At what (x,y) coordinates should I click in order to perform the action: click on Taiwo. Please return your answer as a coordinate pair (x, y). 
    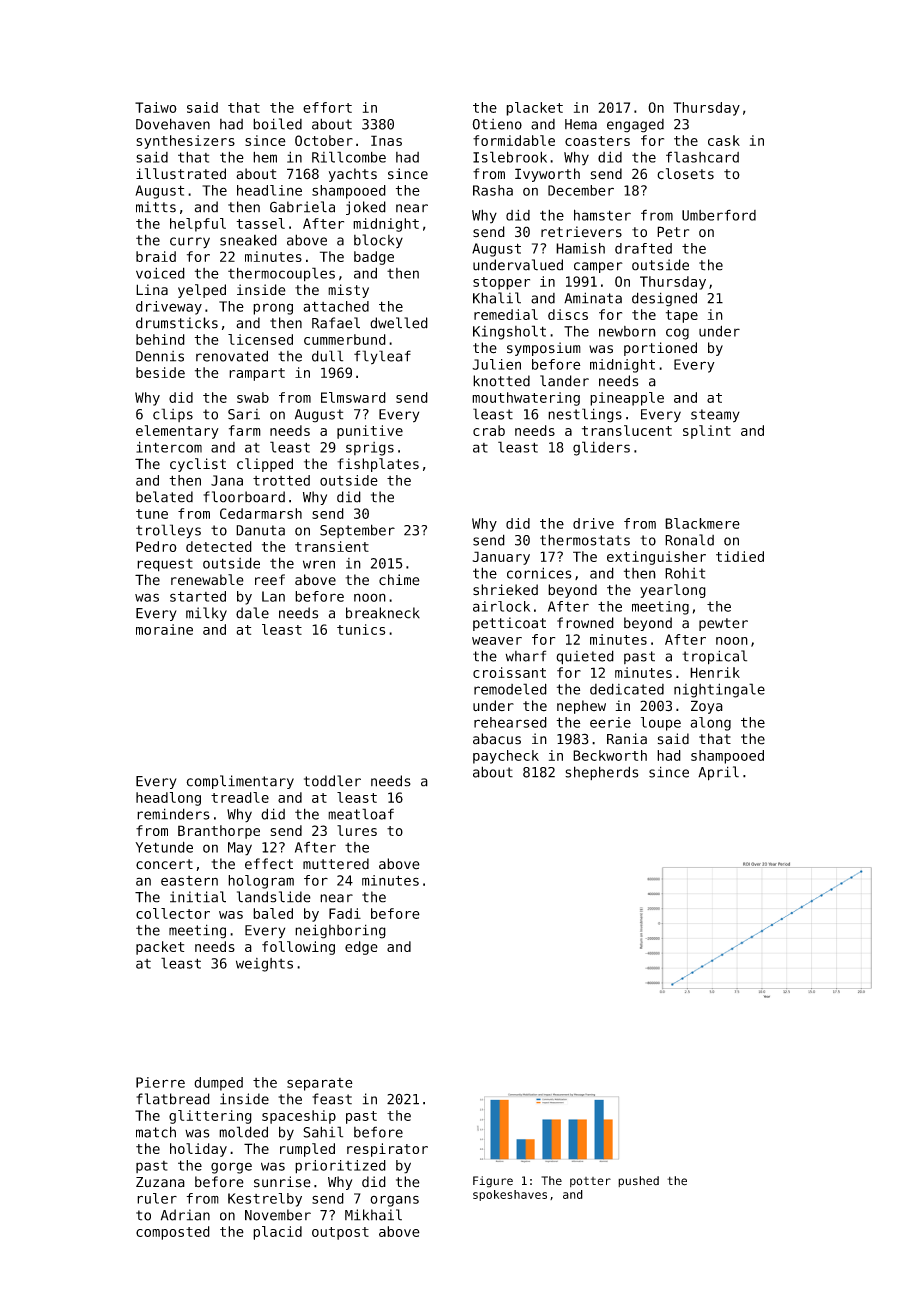
    Looking at the image, I should click on (156, 107).
